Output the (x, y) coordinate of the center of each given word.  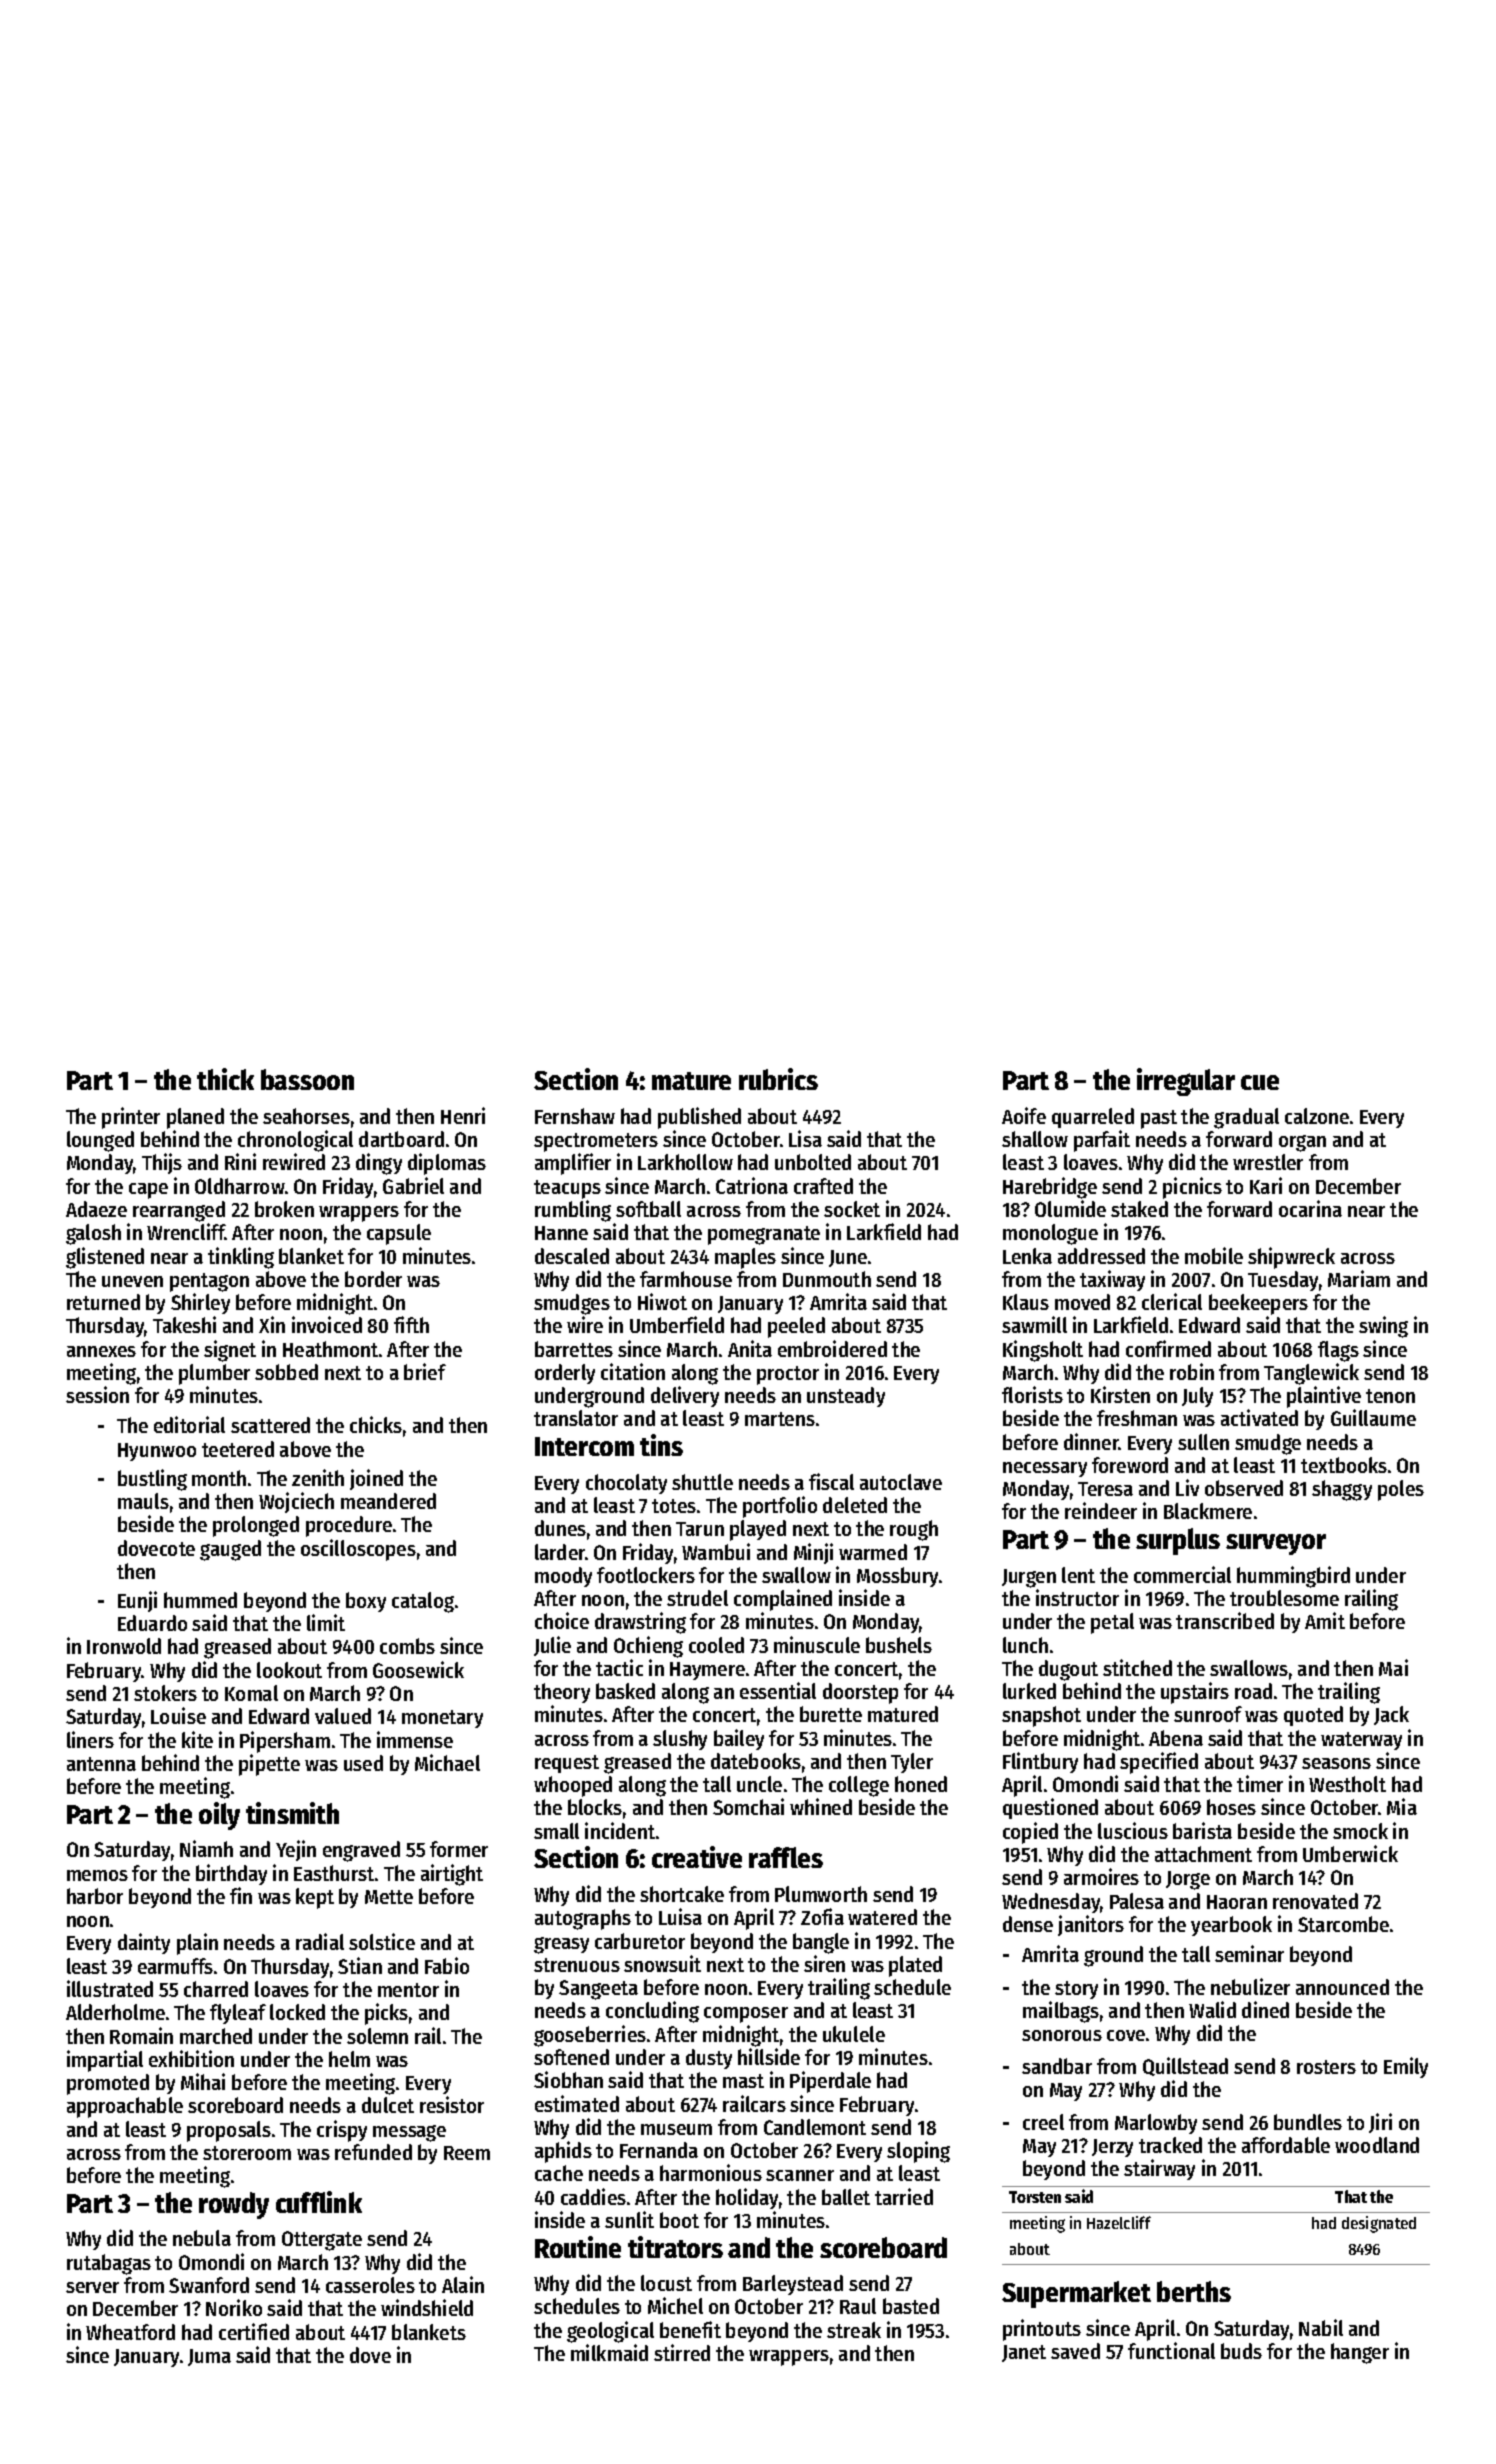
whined (821, 1806)
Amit (1325, 1620)
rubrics (778, 1079)
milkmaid (609, 2352)
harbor (95, 1896)
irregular (1186, 1082)
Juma (209, 2357)
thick (225, 1079)
